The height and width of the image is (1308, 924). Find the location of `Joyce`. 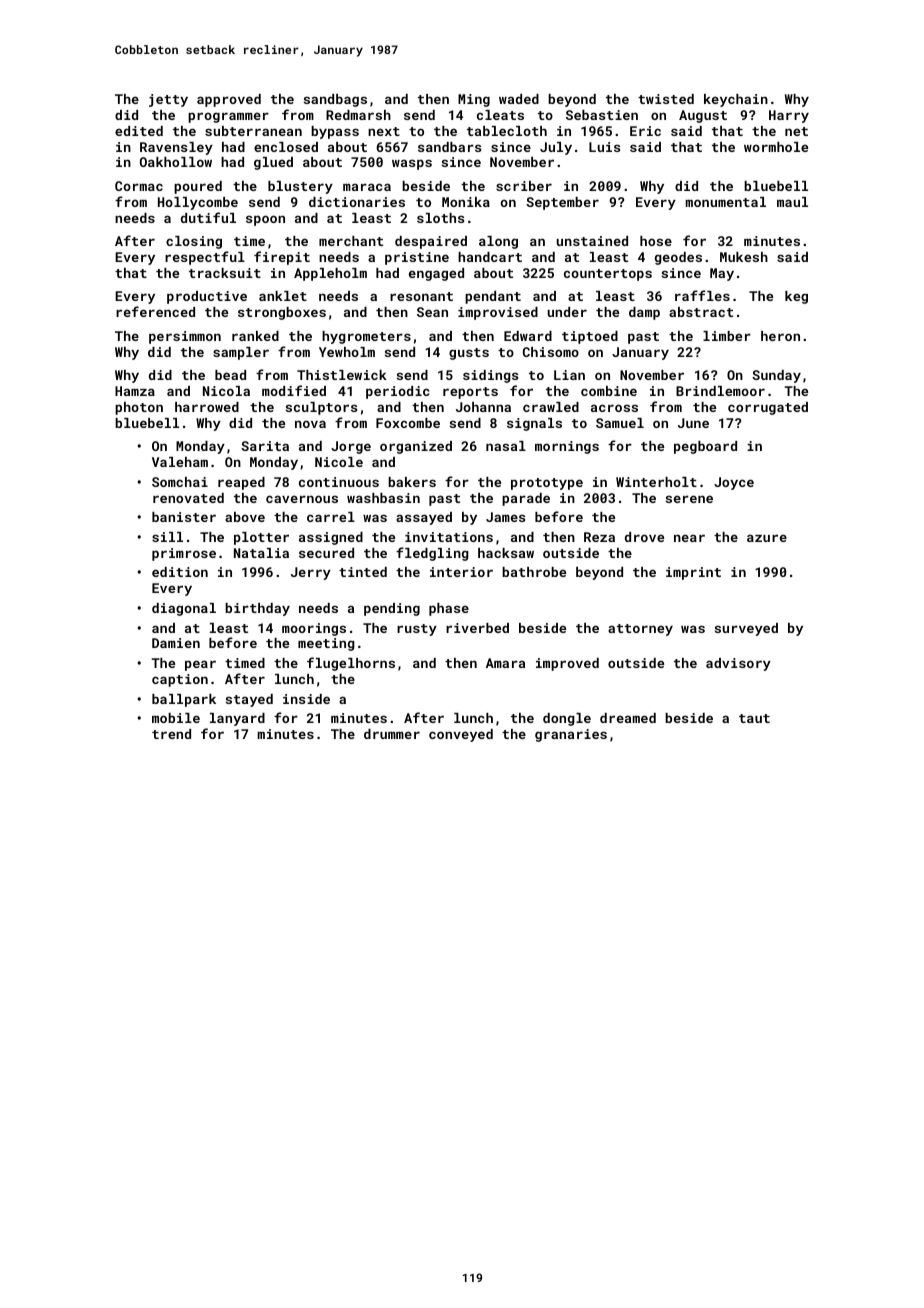

Joyce is located at coordinates (734, 483).
